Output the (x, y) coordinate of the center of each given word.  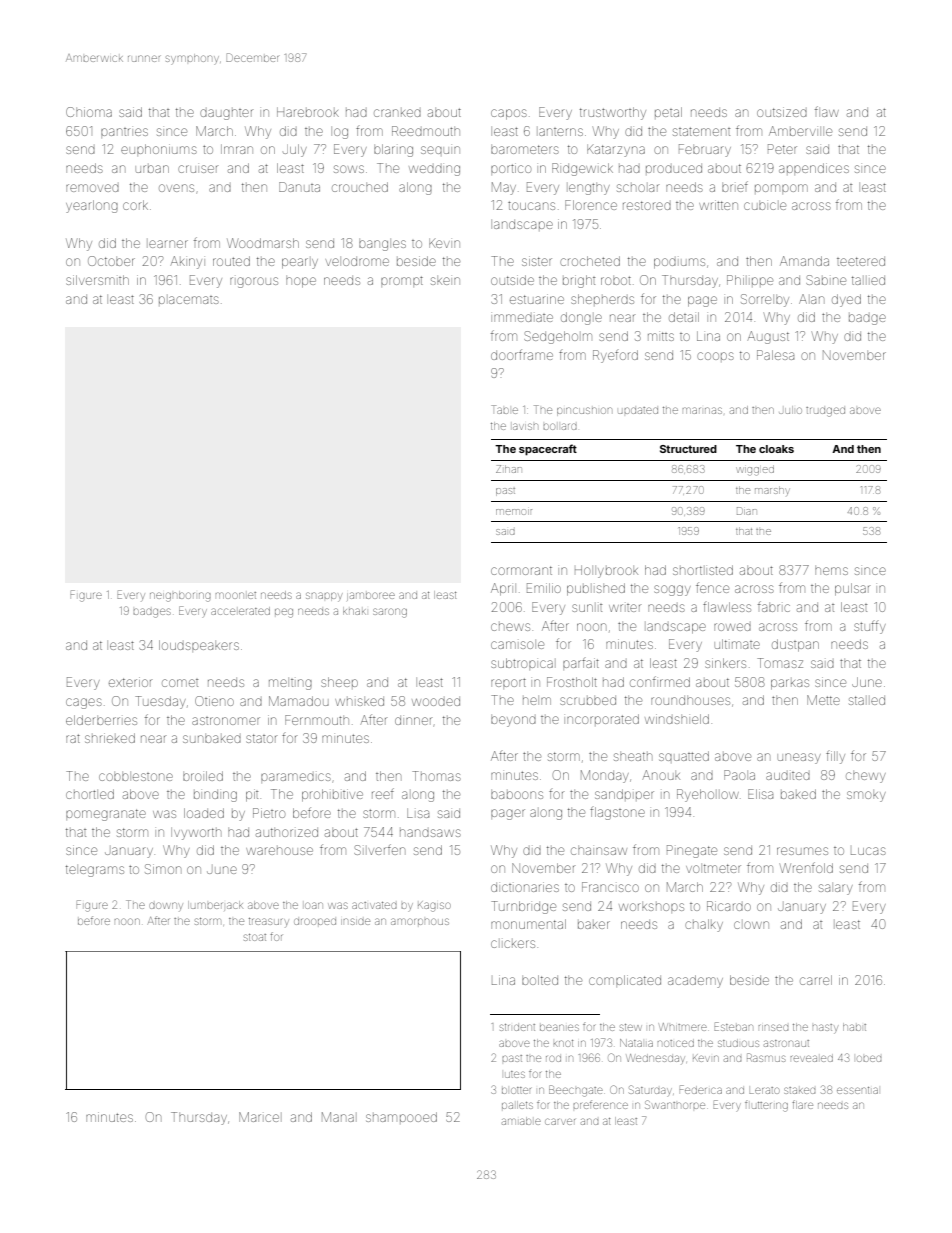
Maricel (259, 1117)
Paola (739, 775)
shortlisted (703, 570)
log (341, 133)
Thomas (436, 776)
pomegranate (106, 815)
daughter (226, 114)
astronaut (786, 1043)
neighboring (180, 596)
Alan (811, 299)
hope (301, 282)
